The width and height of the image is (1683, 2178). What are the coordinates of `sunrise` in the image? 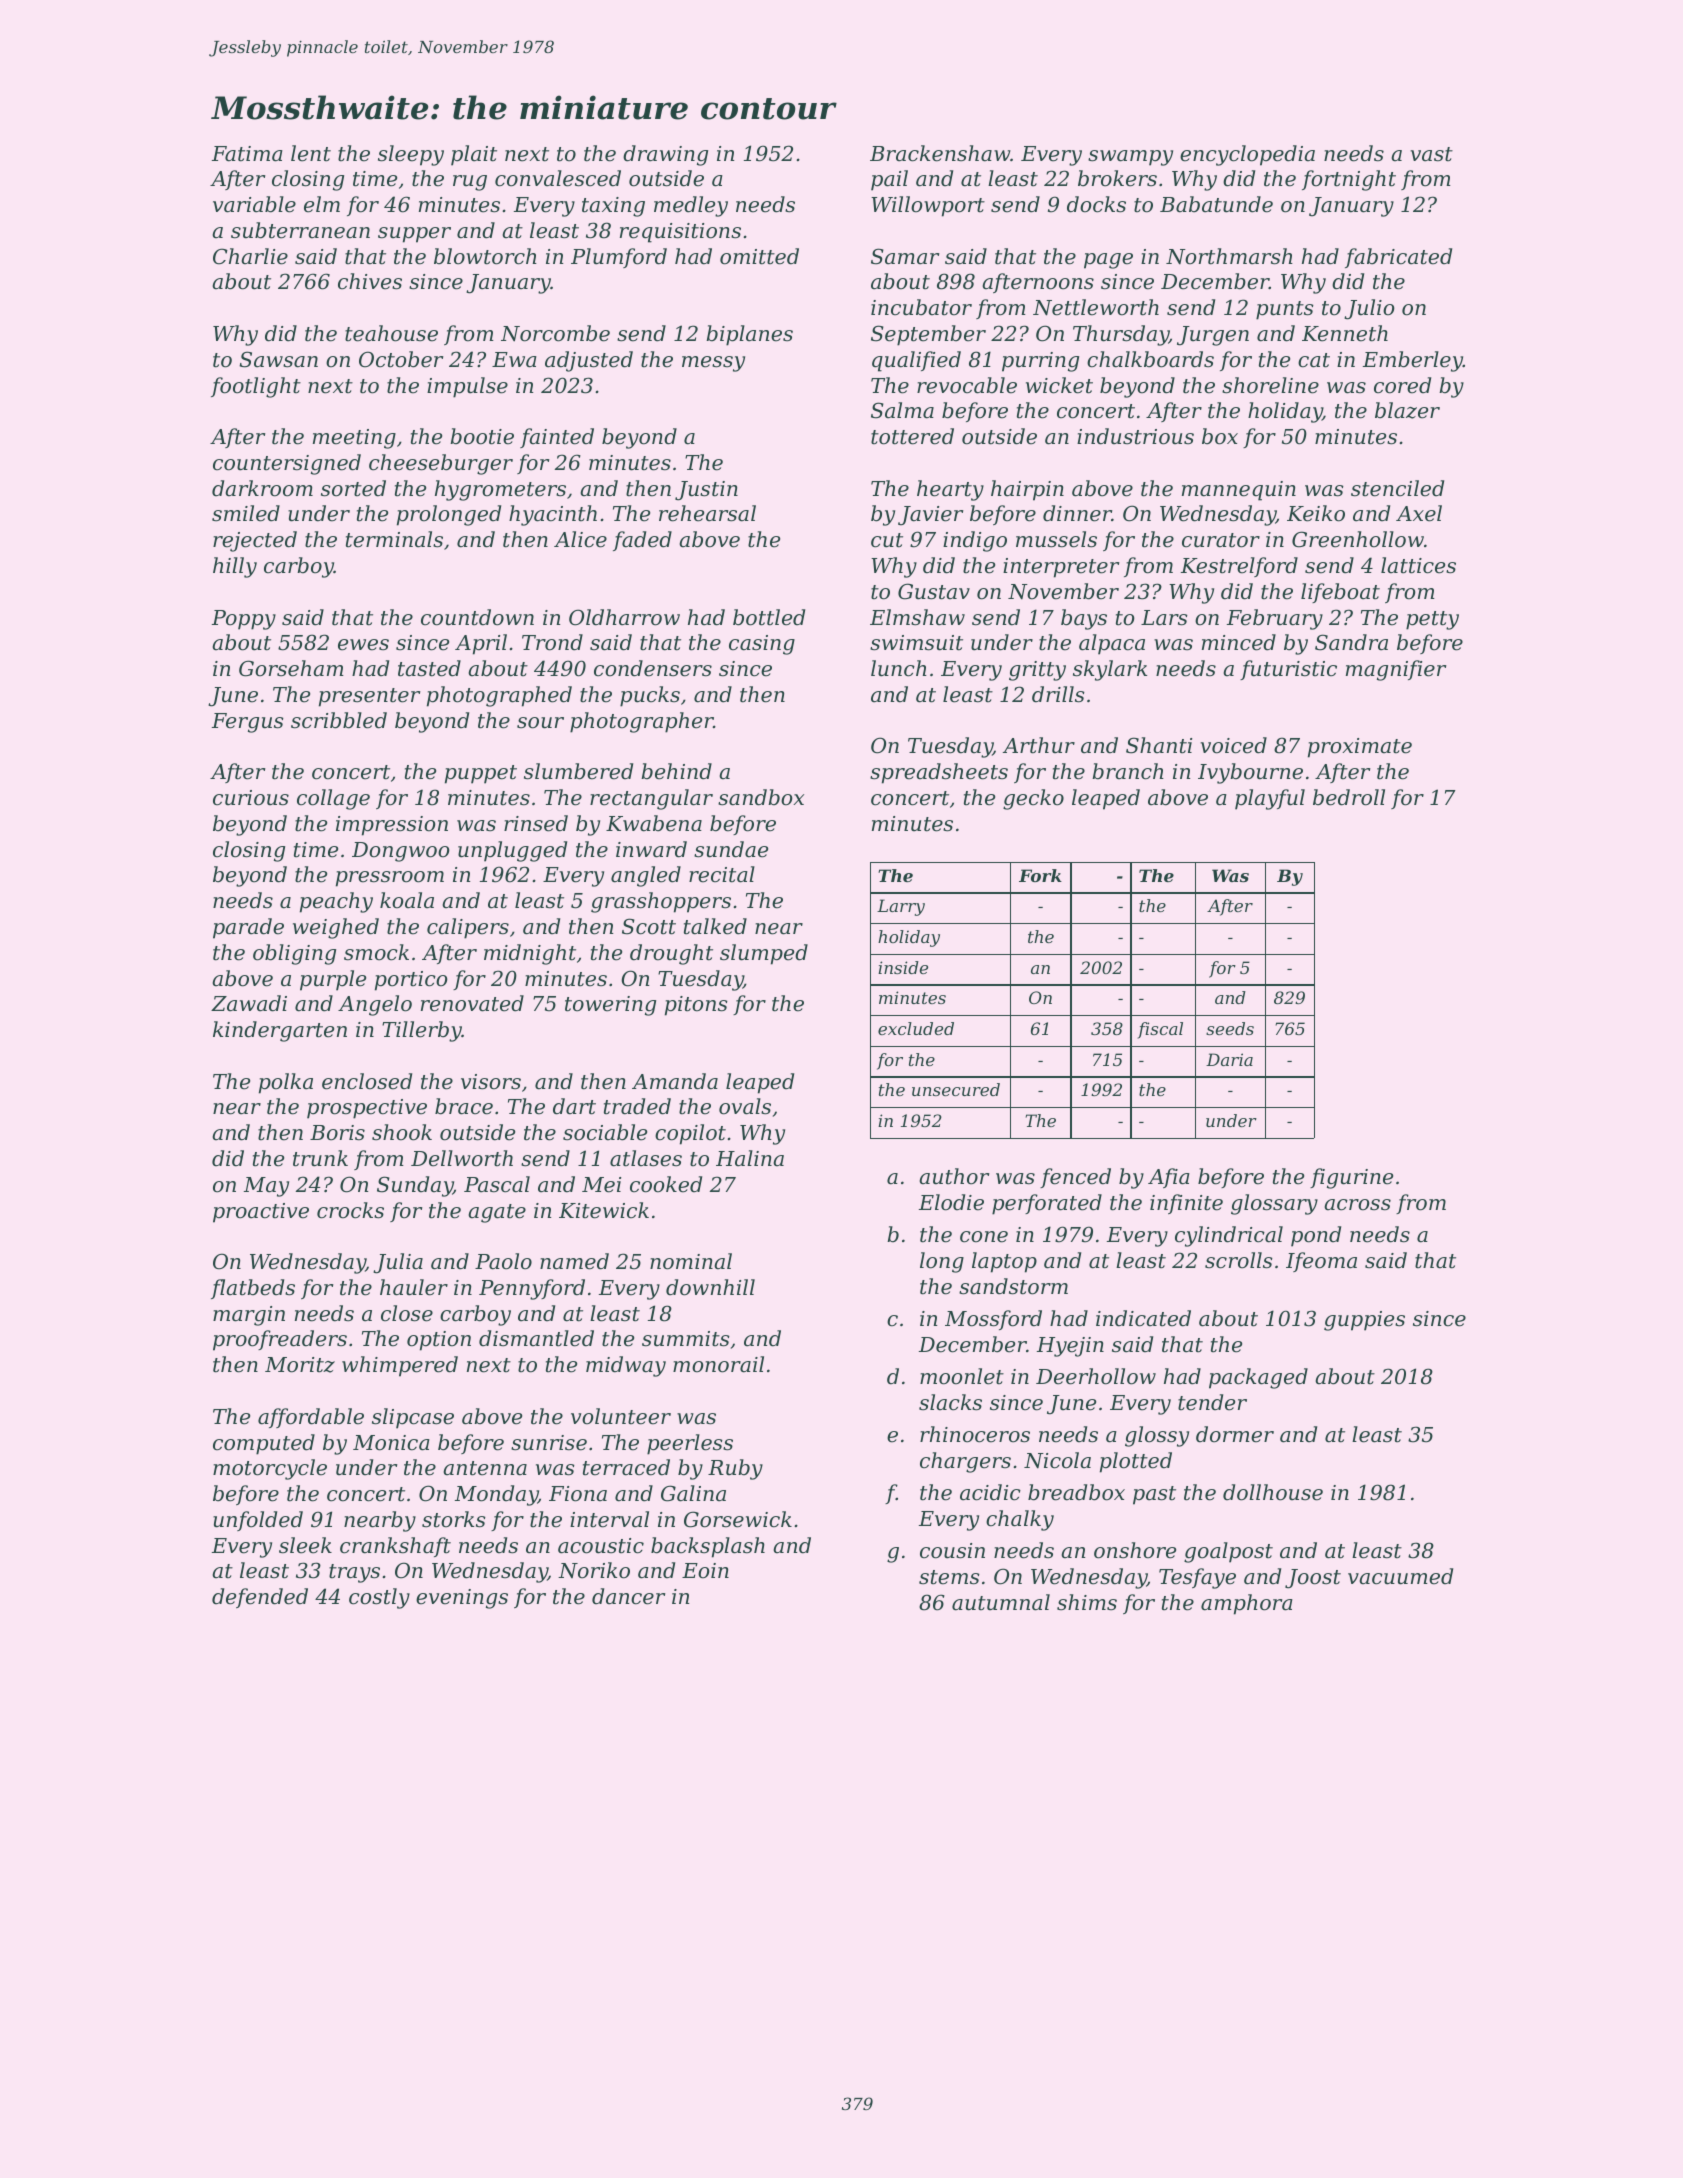 It's located at (549, 1443).
